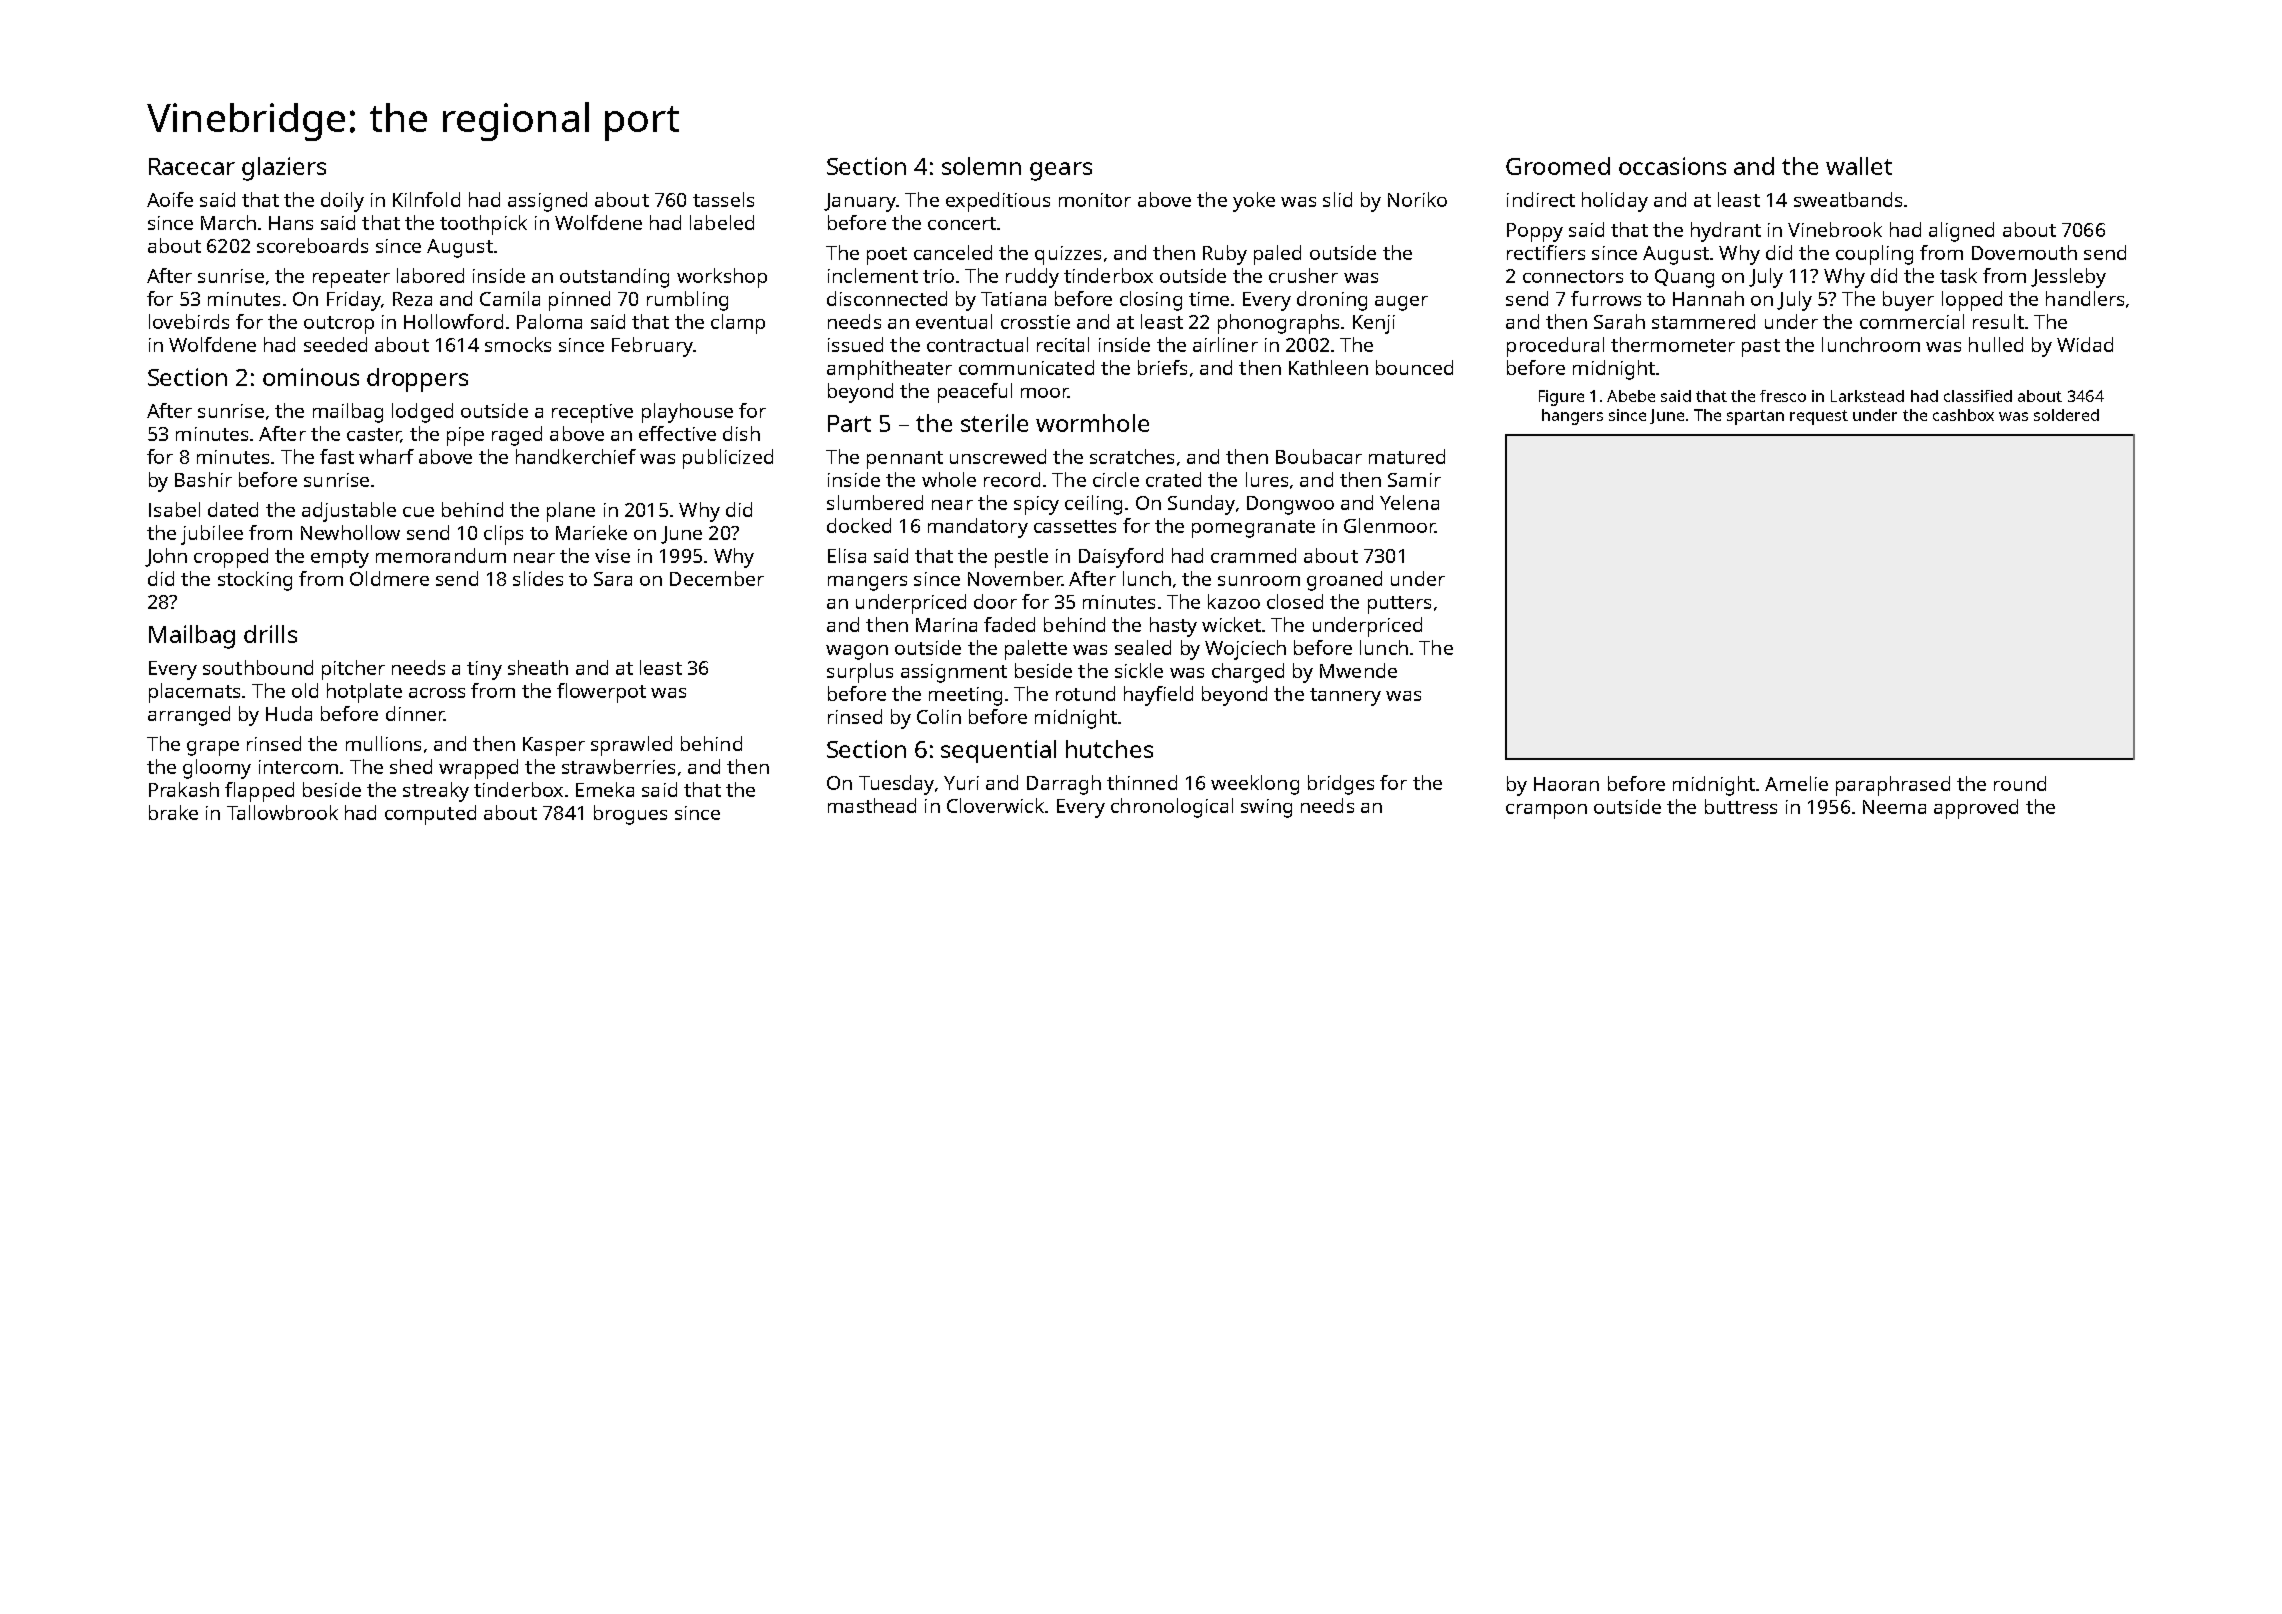 This screenshot has width=2282, height=1614. I want to click on crated, so click(1173, 479).
